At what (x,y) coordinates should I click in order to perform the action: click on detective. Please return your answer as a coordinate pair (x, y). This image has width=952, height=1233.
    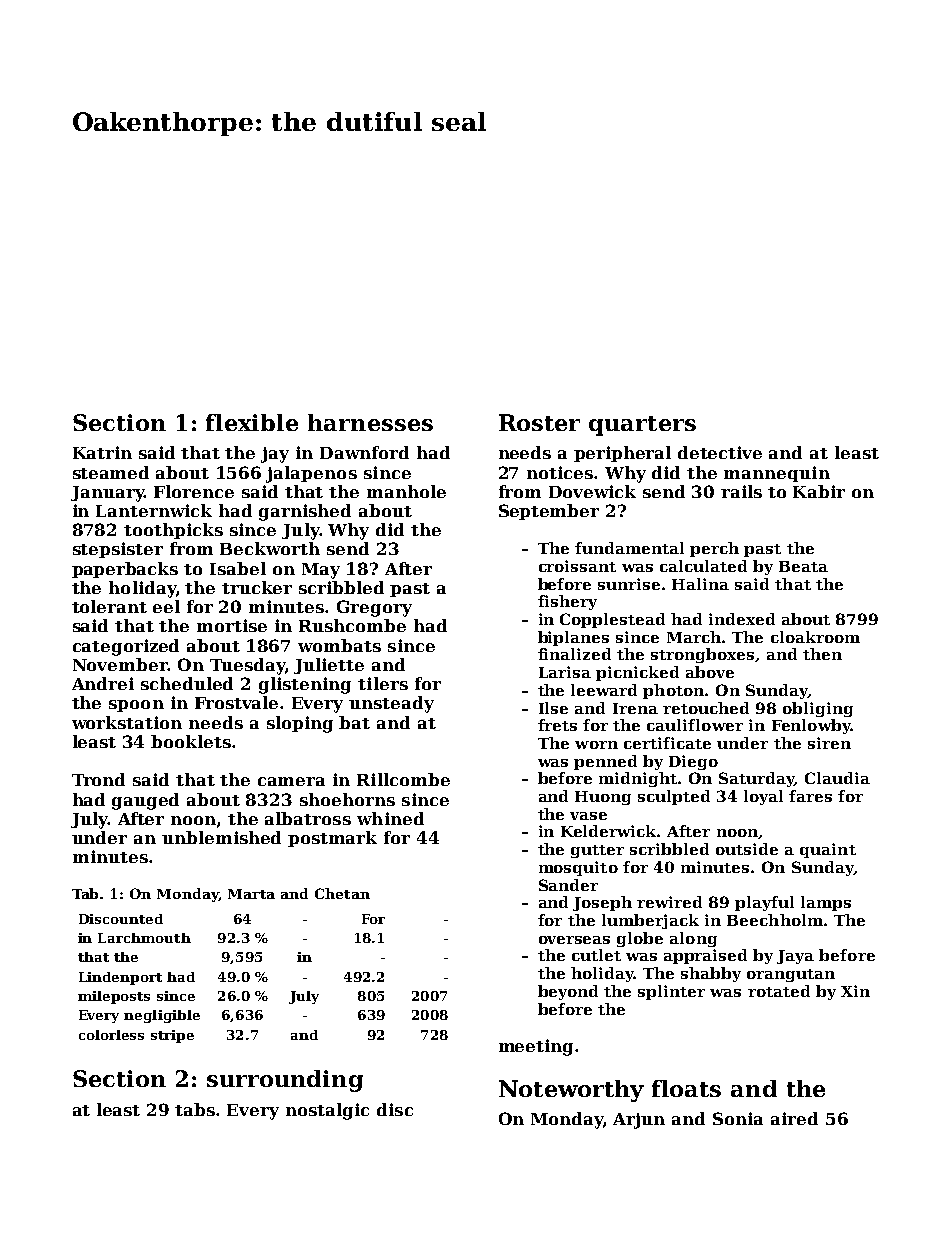
    Looking at the image, I should click on (720, 452).
